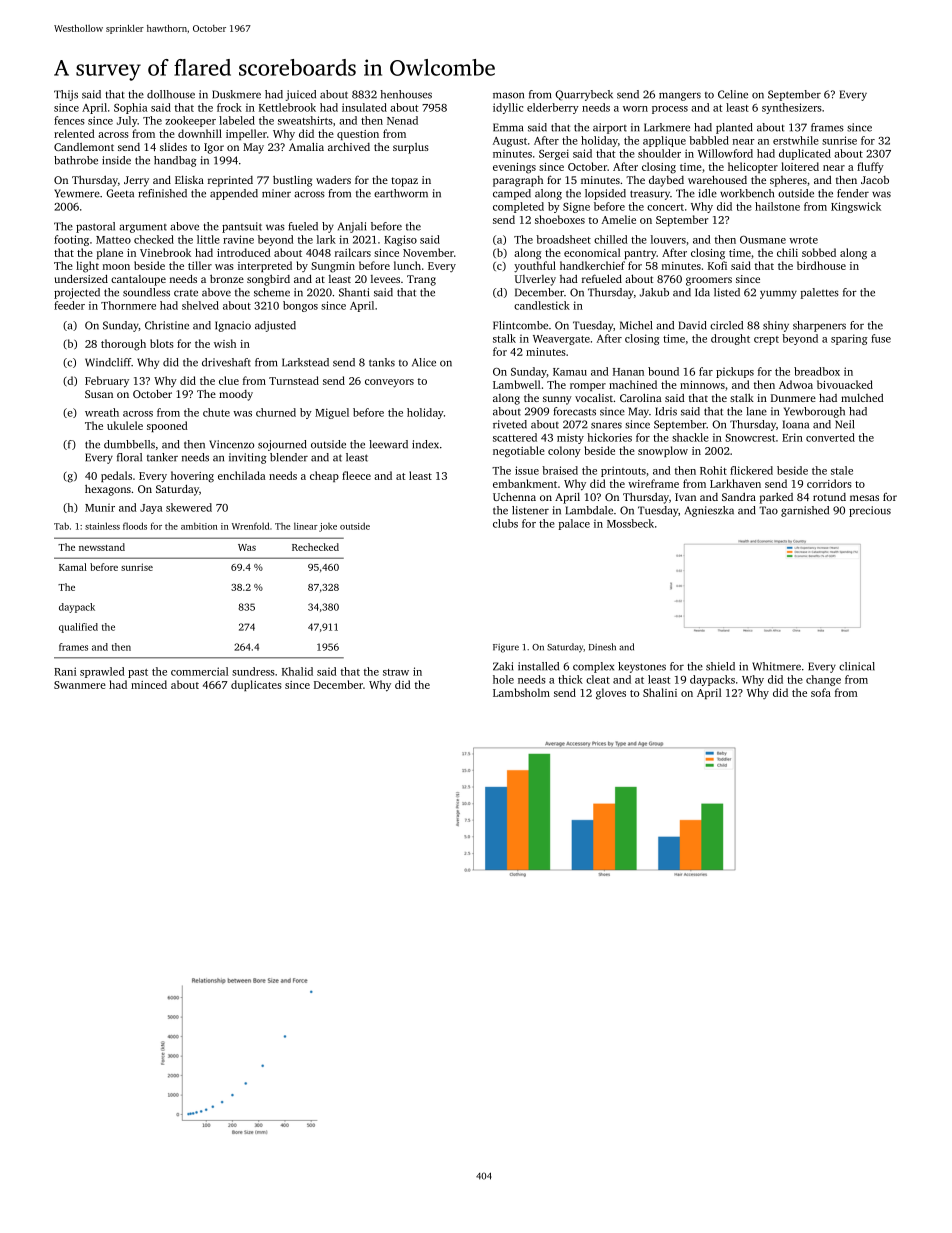 This screenshot has height=1233, width=952. Describe the element at coordinates (856, 207) in the screenshot. I see `Kingswick` at that location.
